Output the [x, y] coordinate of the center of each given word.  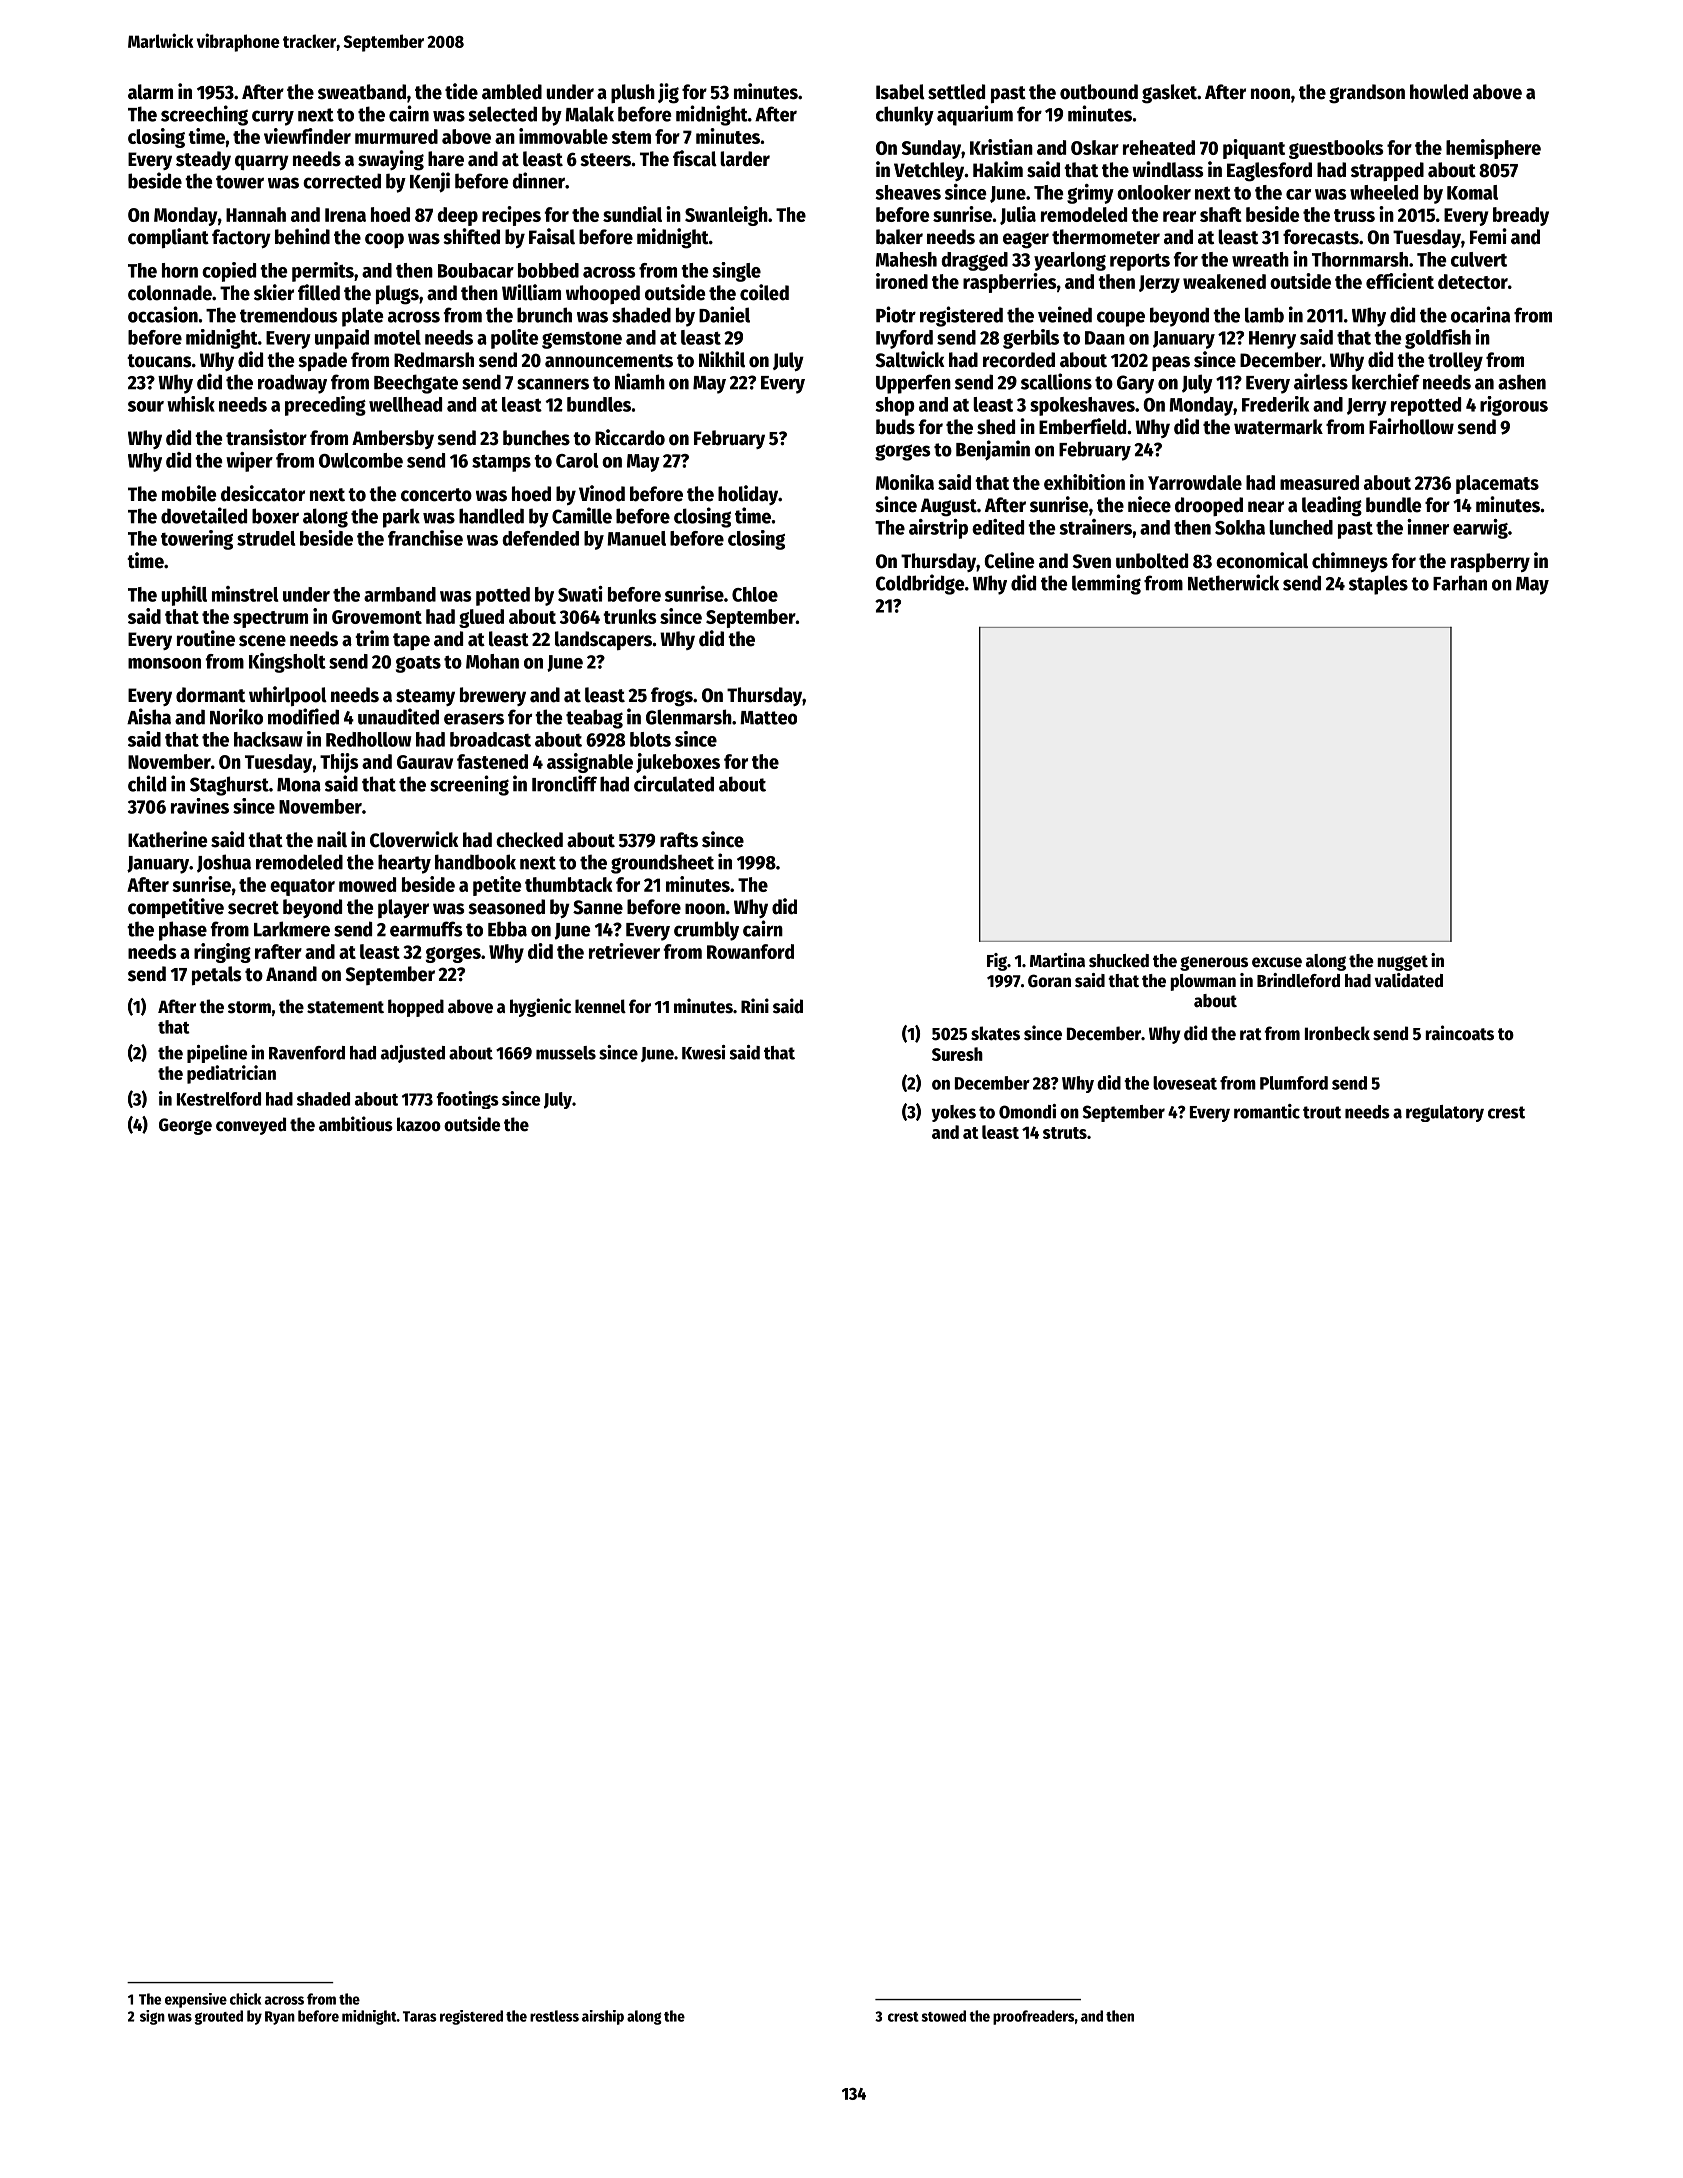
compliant [168, 238]
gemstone [582, 340]
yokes [954, 1113]
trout [1322, 1112]
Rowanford [750, 951]
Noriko [236, 716]
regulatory [1445, 1113]
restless [554, 2016]
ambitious [356, 1124]
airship [603, 2017]
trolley [1455, 361]
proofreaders [1034, 2017]
